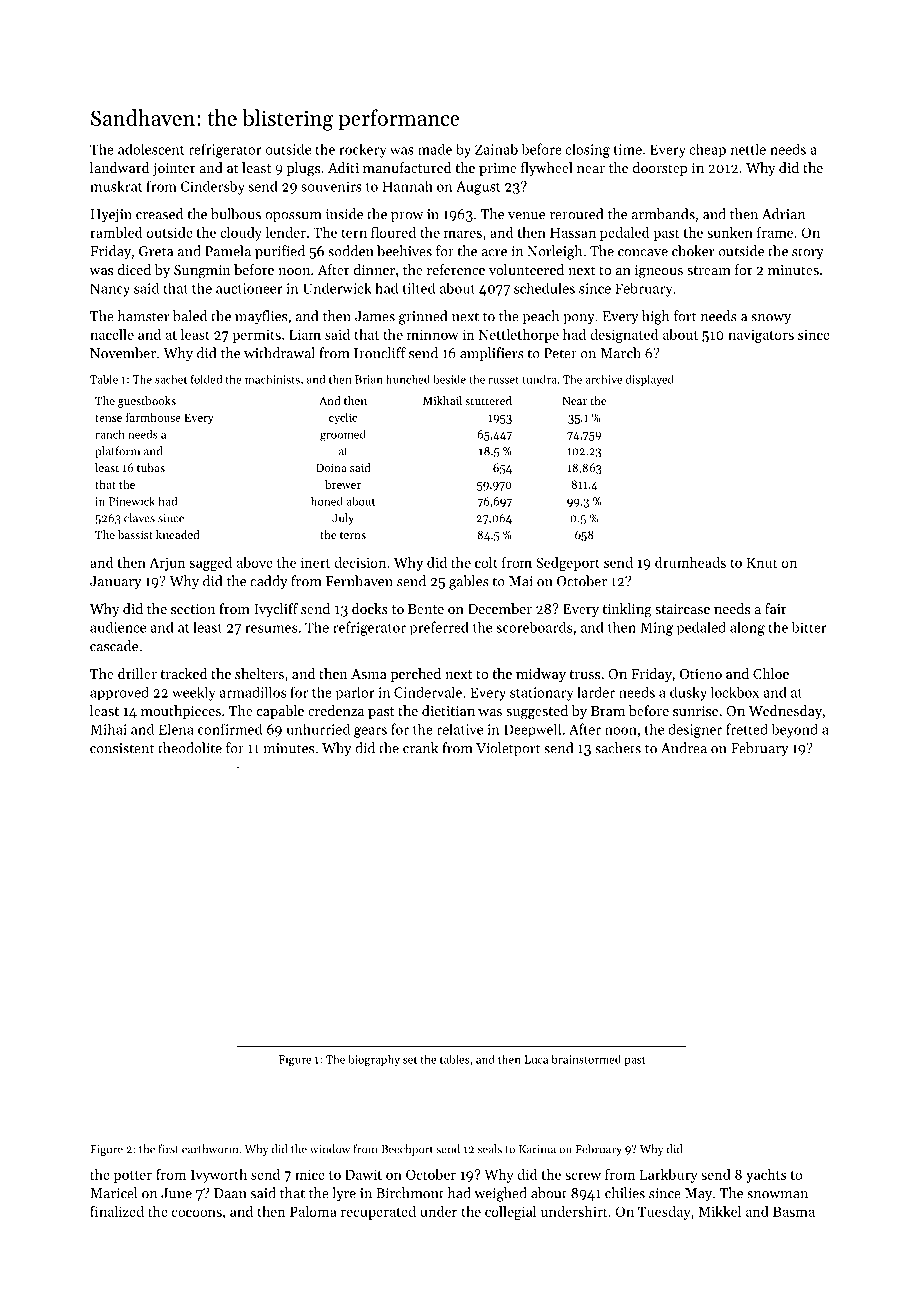 The width and height of the document is (924, 1308). What do you see at coordinates (762, 563) in the document?
I see `Knut` at bounding box center [762, 563].
